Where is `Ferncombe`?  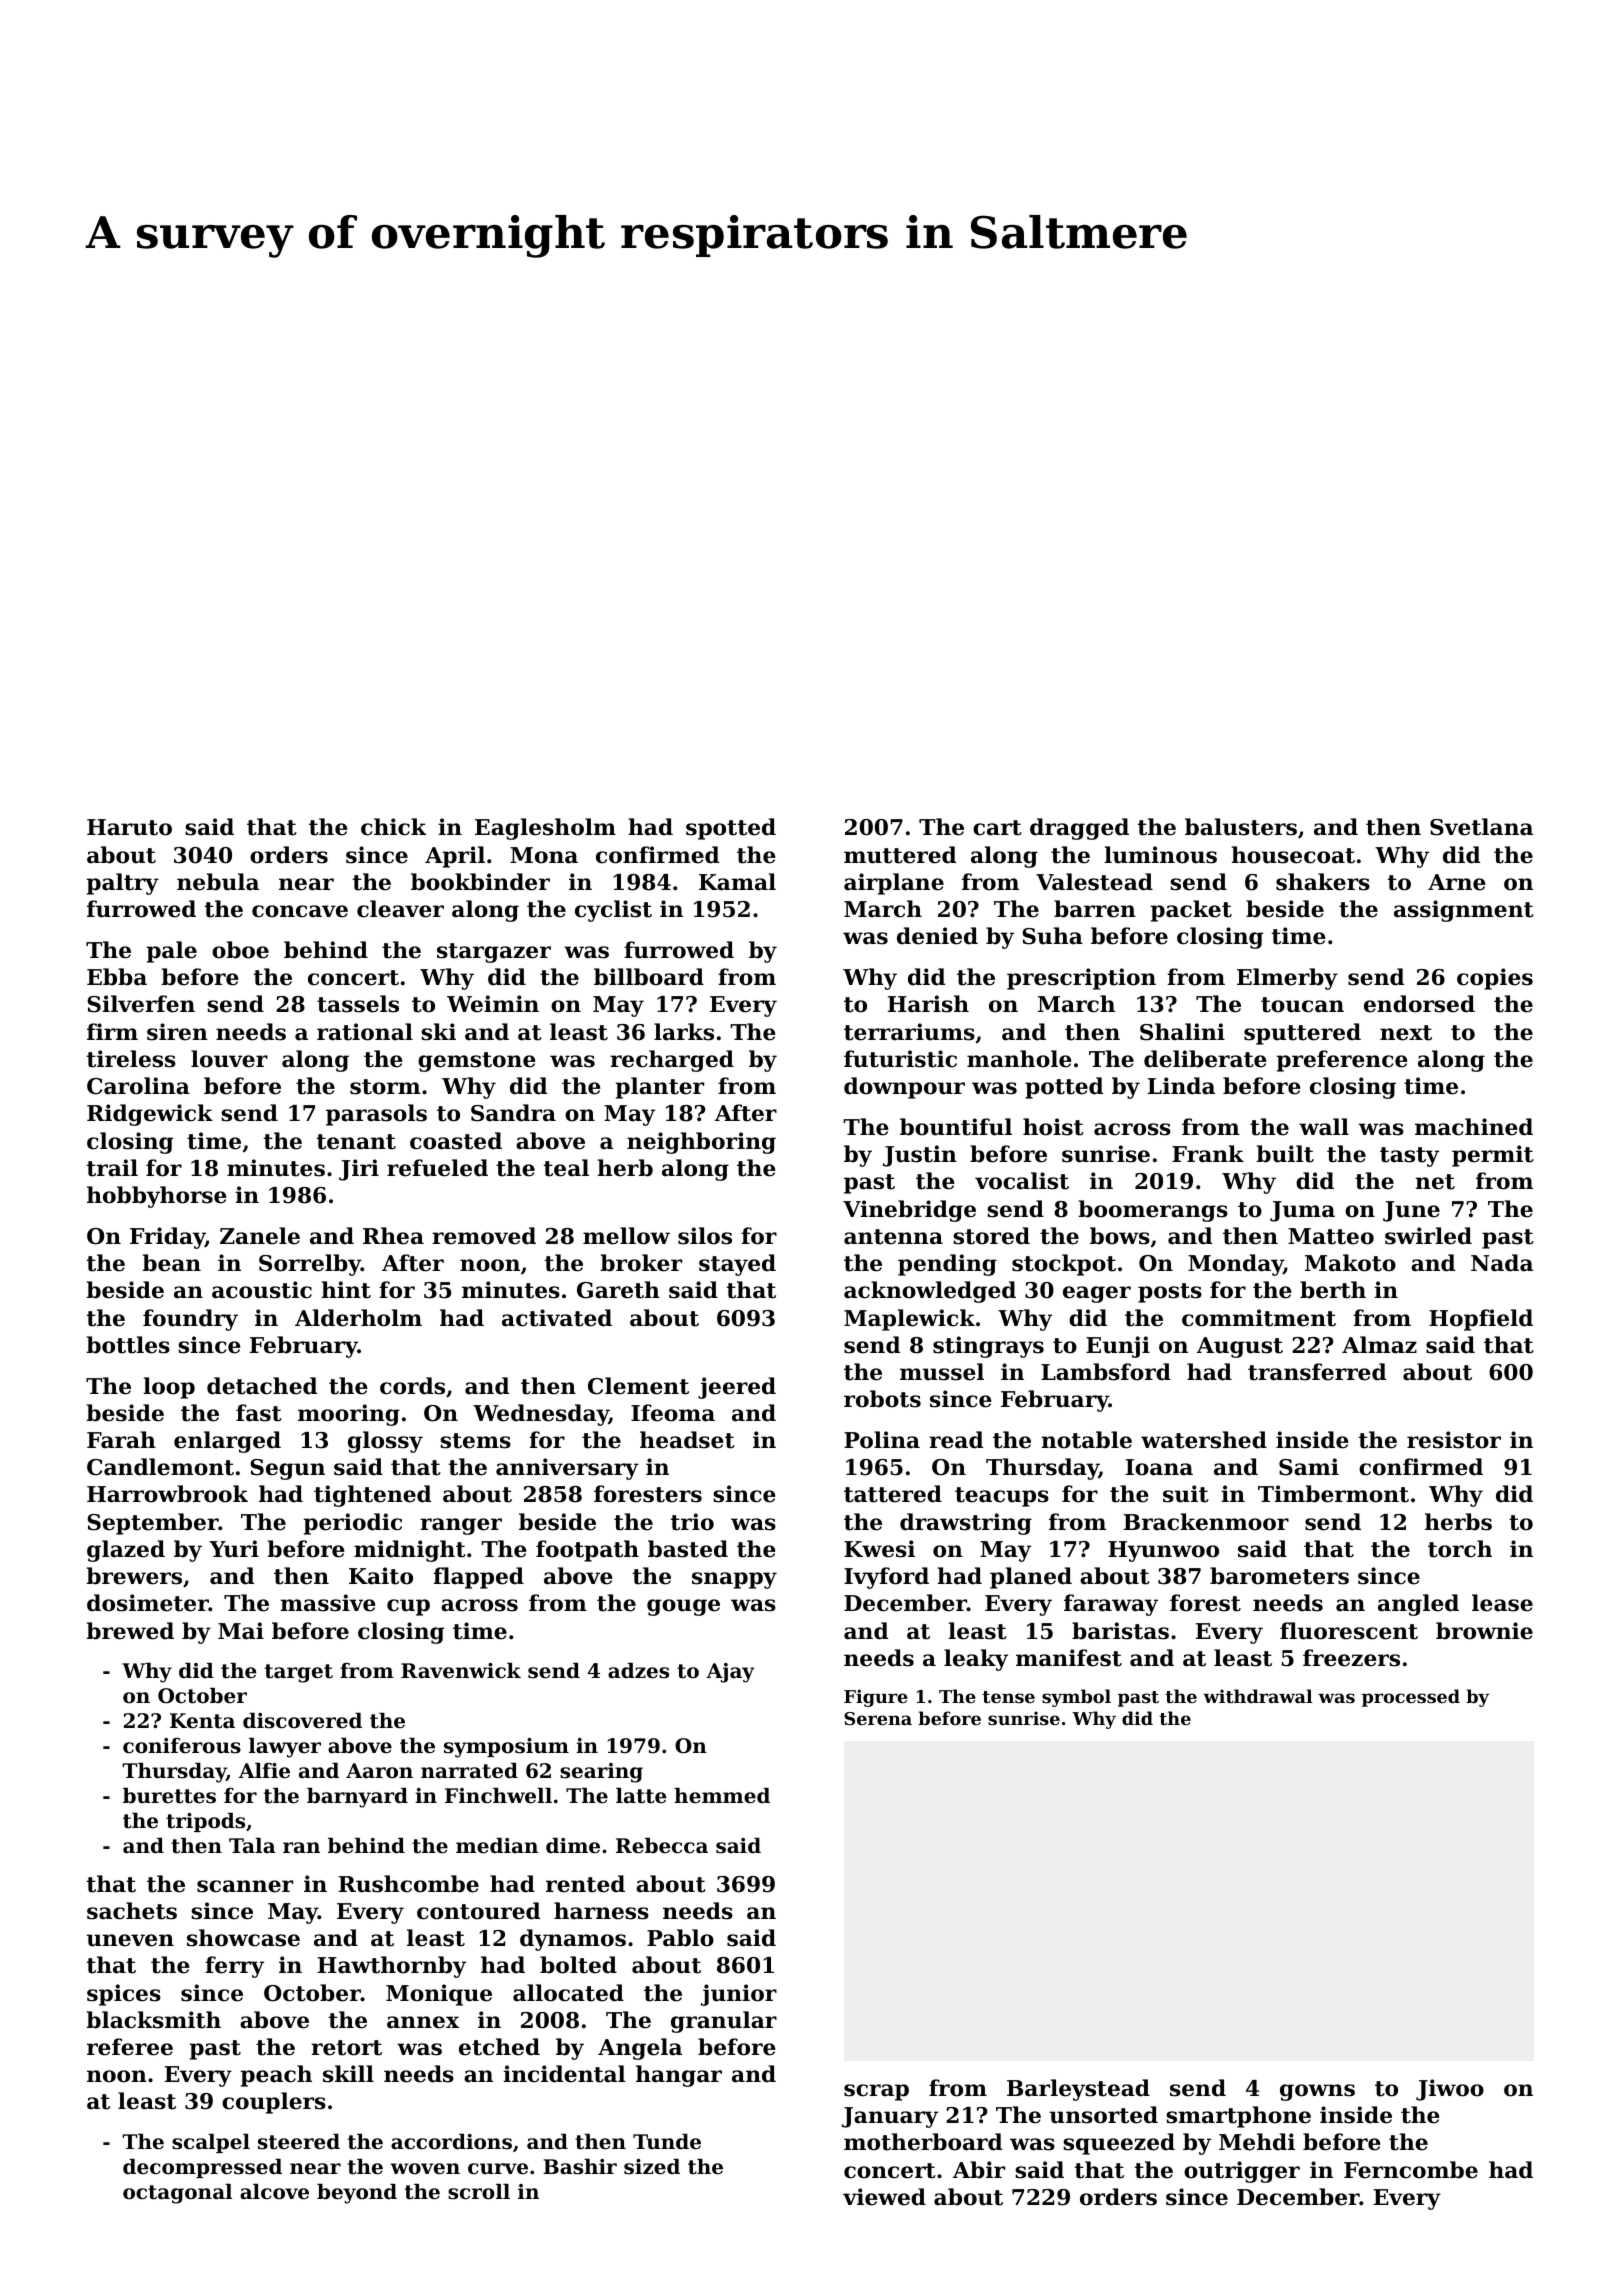 Ferncombe is located at coordinates (1411, 2170).
